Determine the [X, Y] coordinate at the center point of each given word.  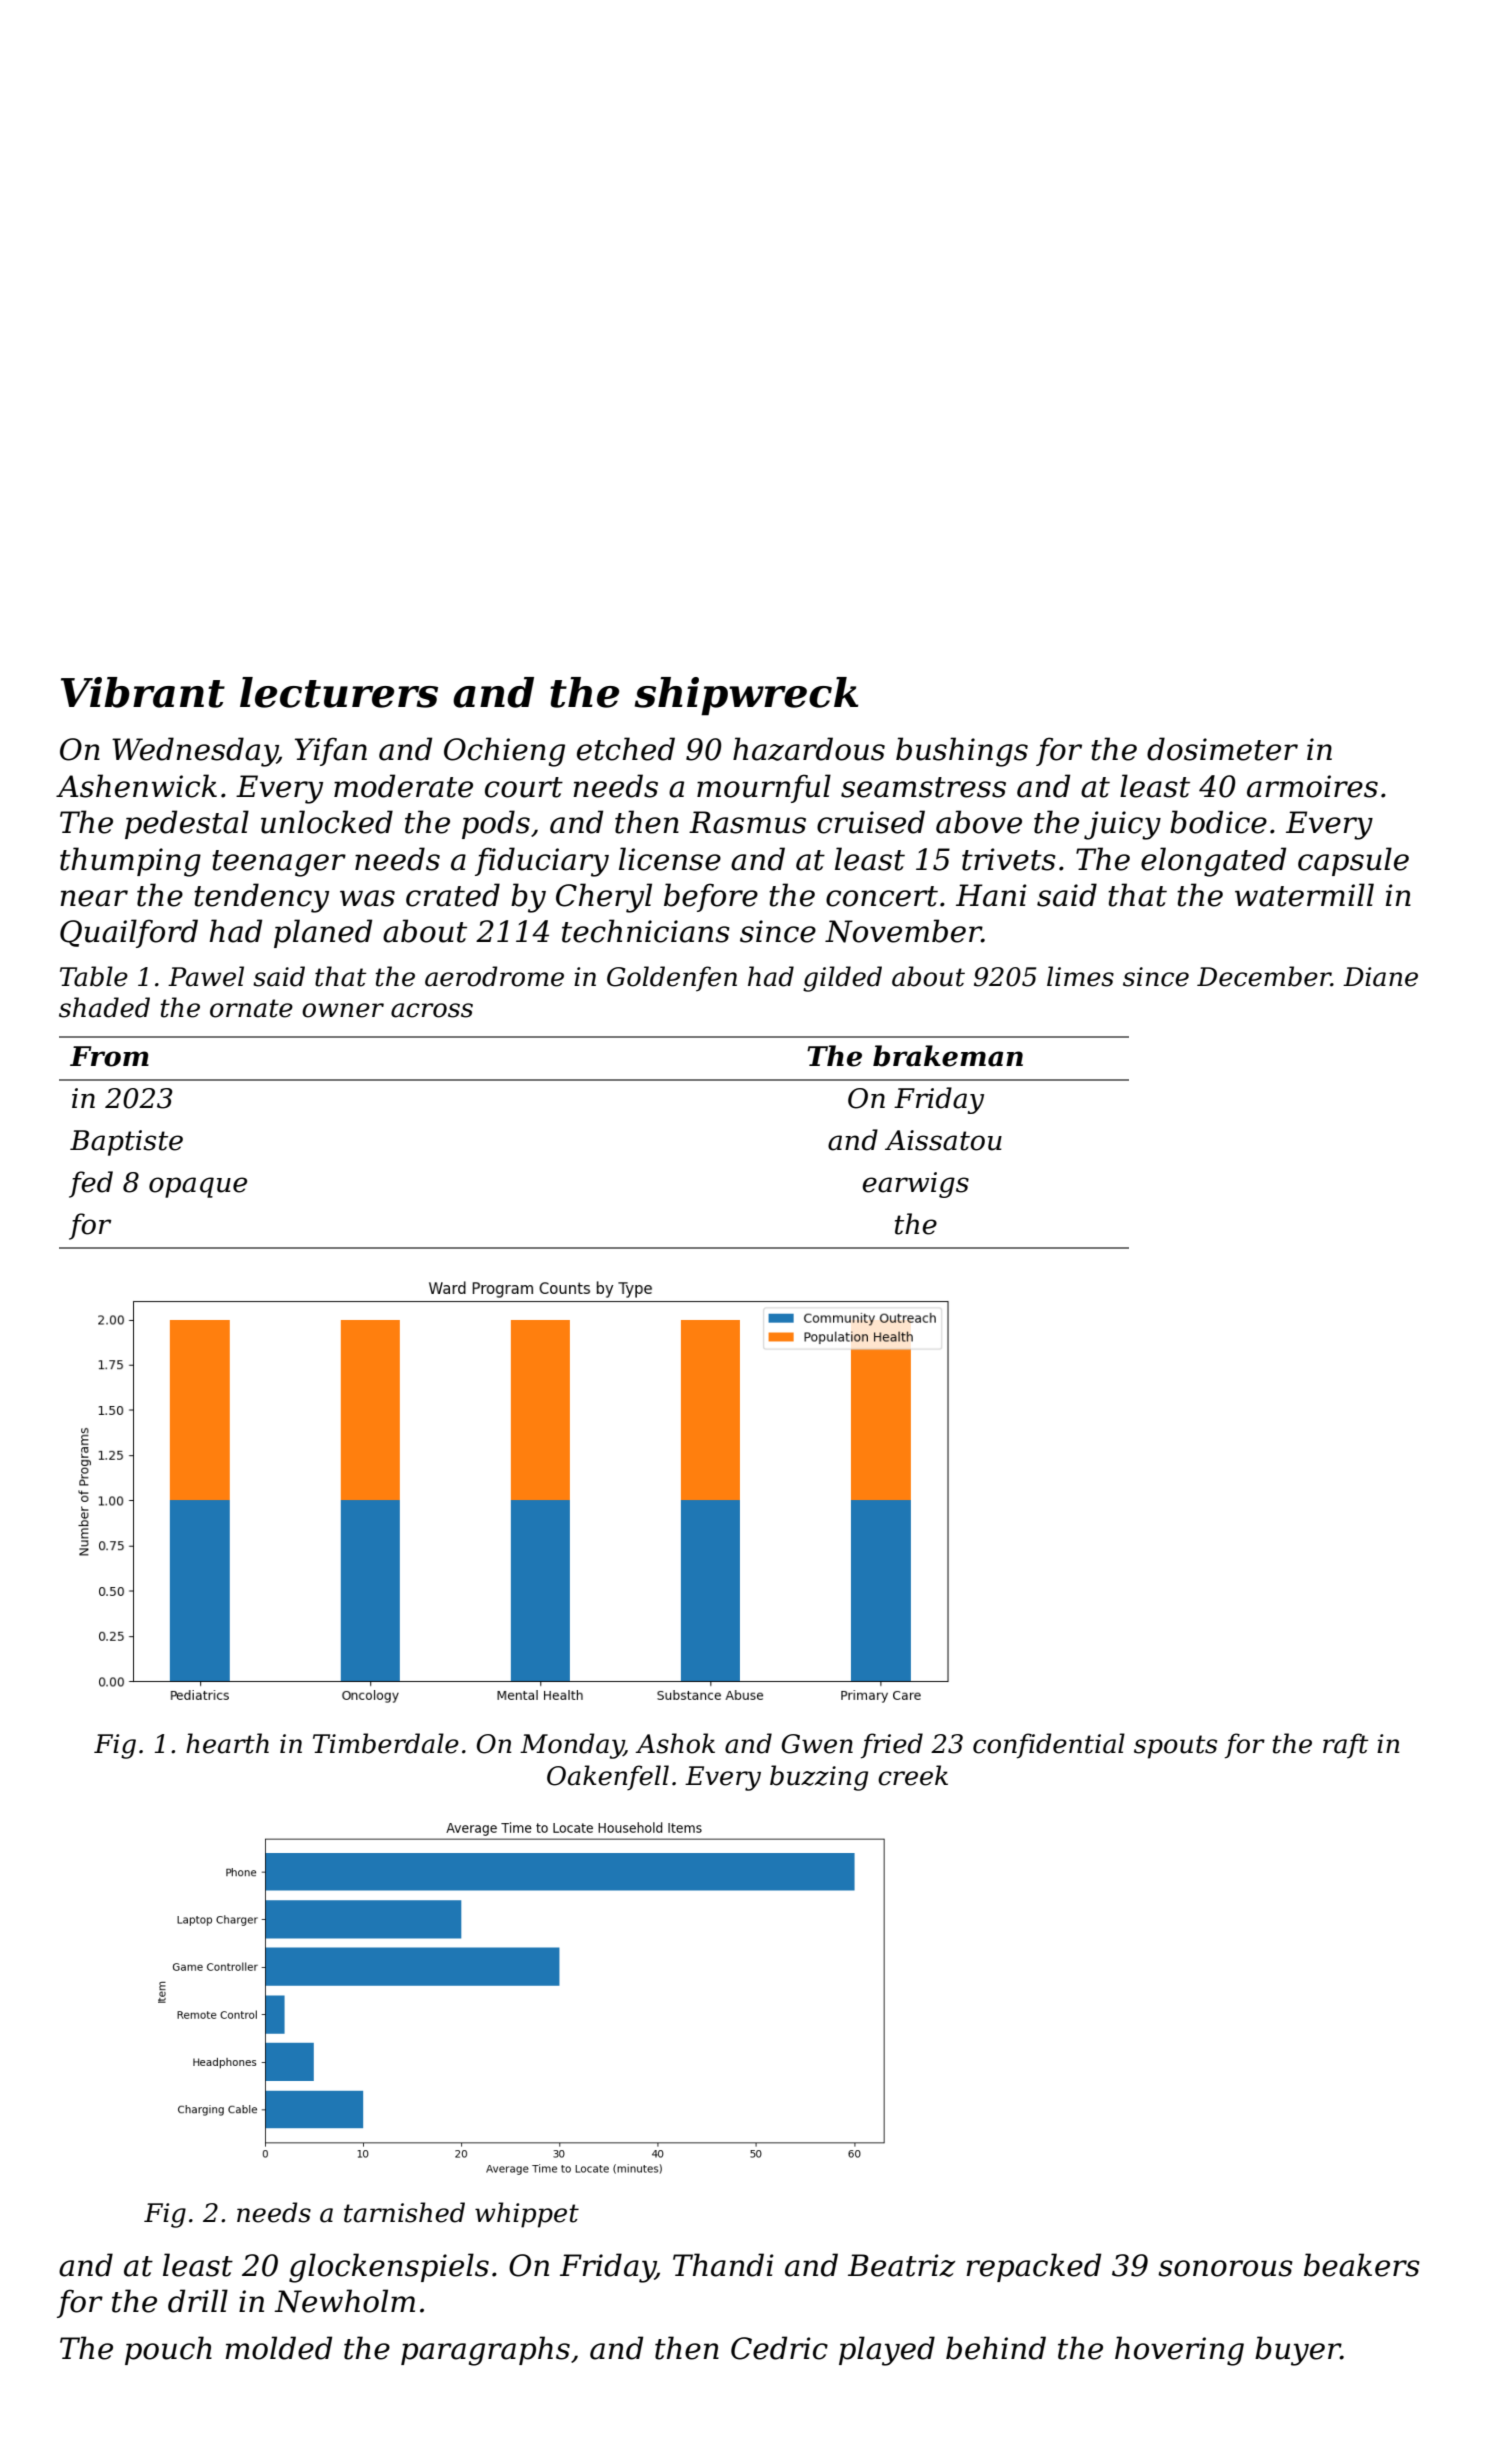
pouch [168, 2350]
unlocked [327, 822]
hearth [227, 1743]
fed [91, 1184]
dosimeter [1222, 749]
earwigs [915, 1185]
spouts [1175, 1747]
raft [1345, 1745]
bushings [962, 752]
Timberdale [386, 1743]
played [887, 2351]
